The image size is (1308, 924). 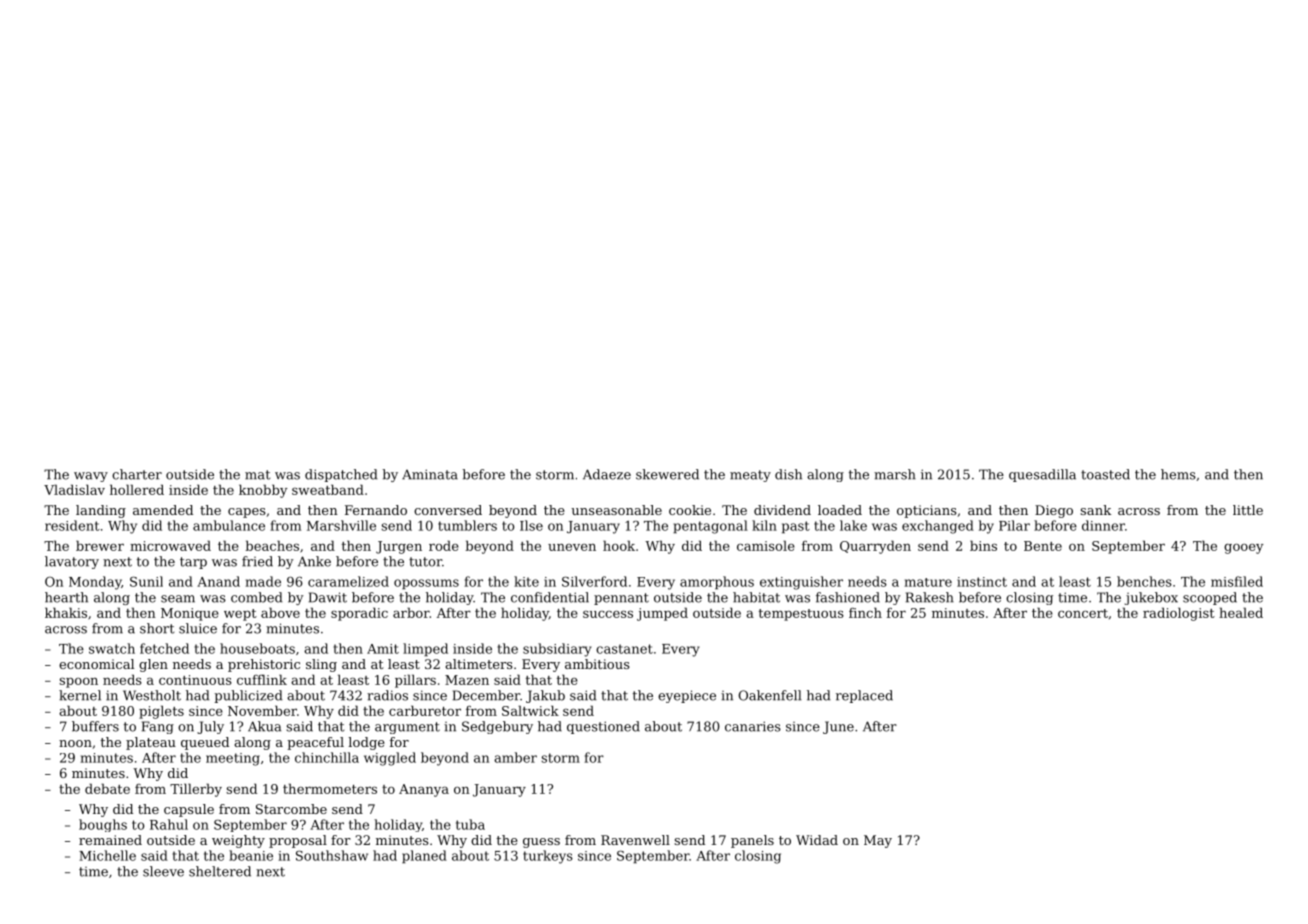 What do you see at coordinates (607, 474) in the document?
I see `Adaeze` at bounding box center [607, 474].
